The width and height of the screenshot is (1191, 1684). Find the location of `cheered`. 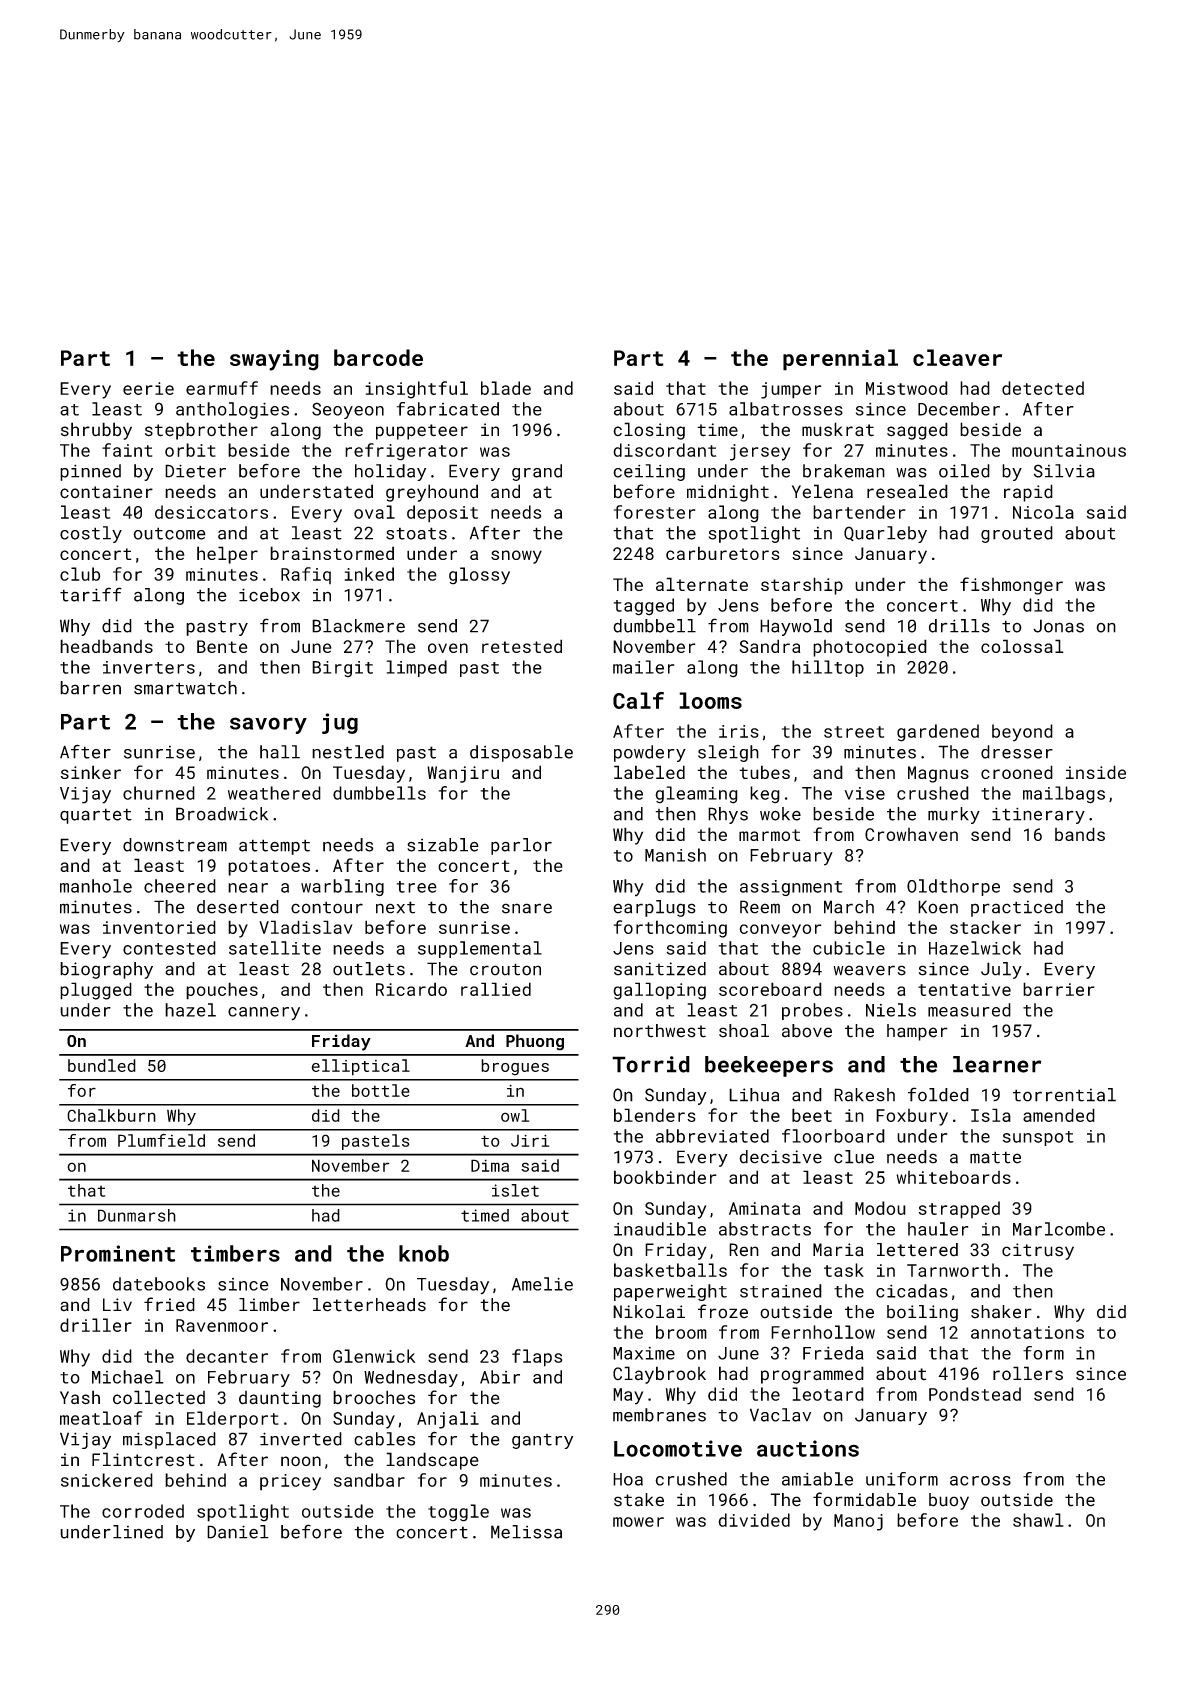

cheered is located at coordinates (180, 886).
